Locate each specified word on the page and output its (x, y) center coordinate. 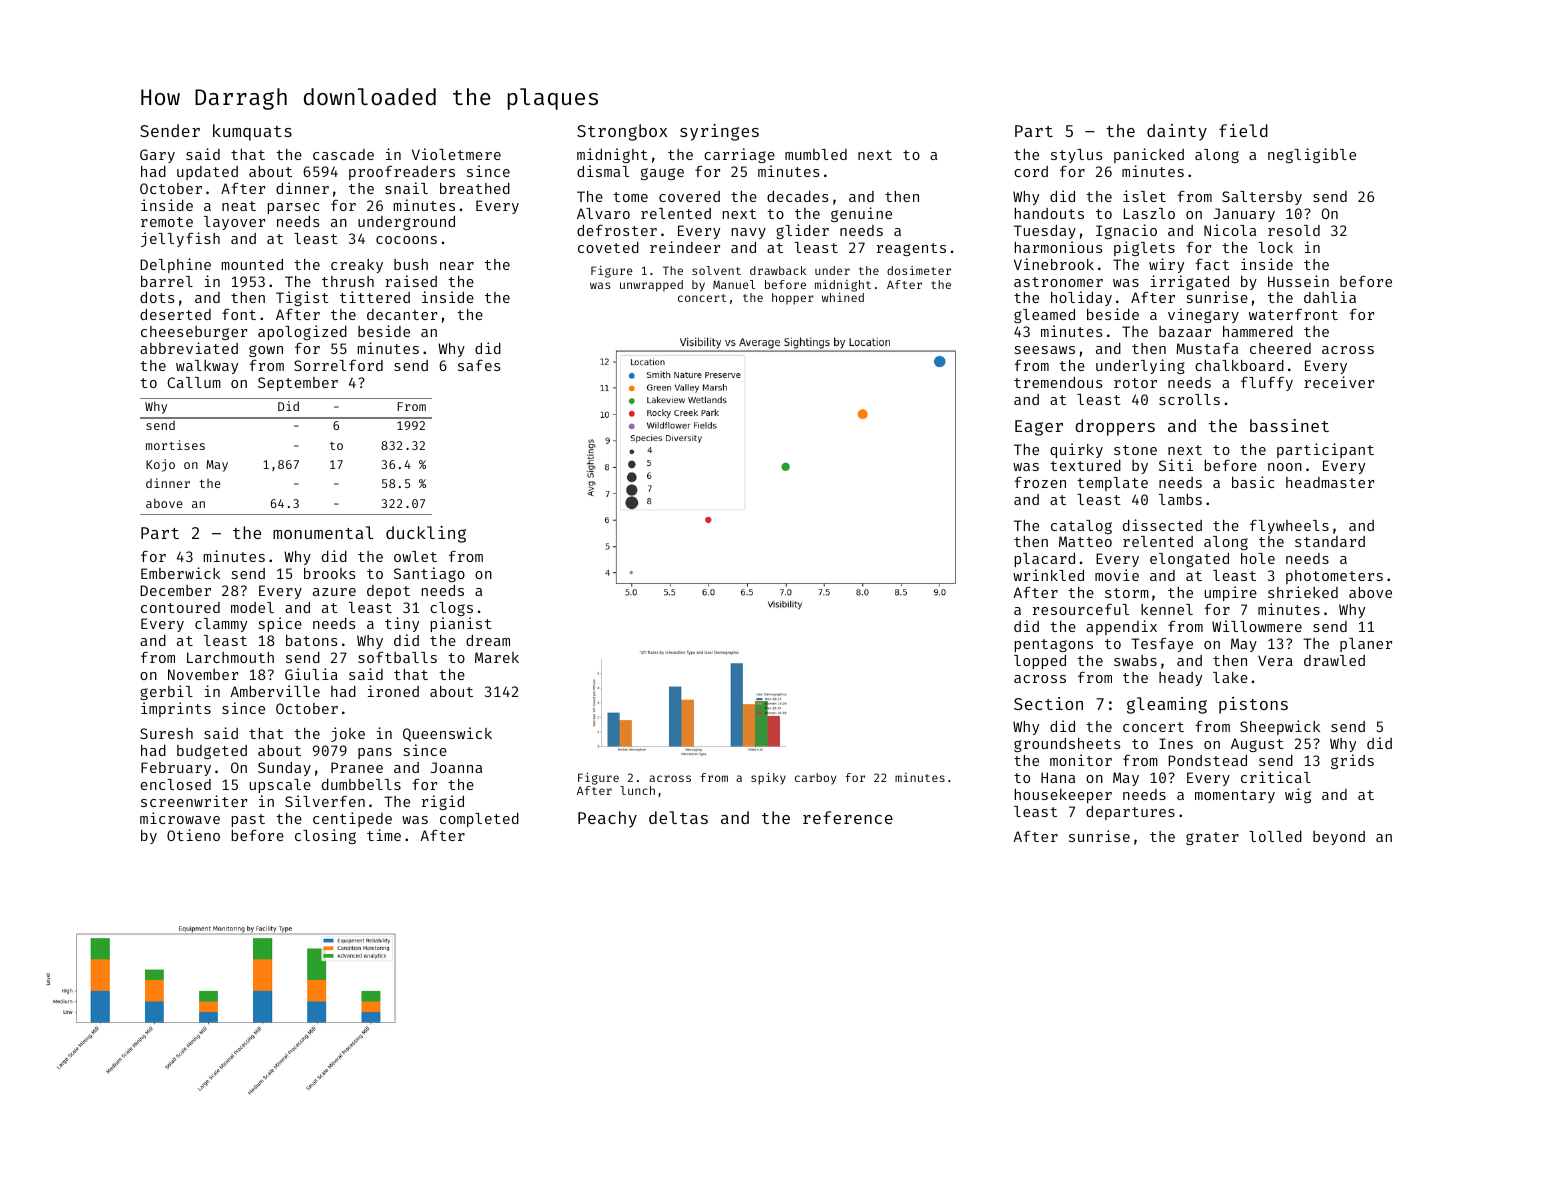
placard (1045, 560)
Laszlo (1149, 213)
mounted (252, 264)
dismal (603, 171)
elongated (1189, 560)
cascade (343, 154)
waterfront (1293, 314)
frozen (1040, 482)
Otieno (193, 835)
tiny (402, 624)
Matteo (1085, 541)
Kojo (160, 465)
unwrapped (651, 286)
